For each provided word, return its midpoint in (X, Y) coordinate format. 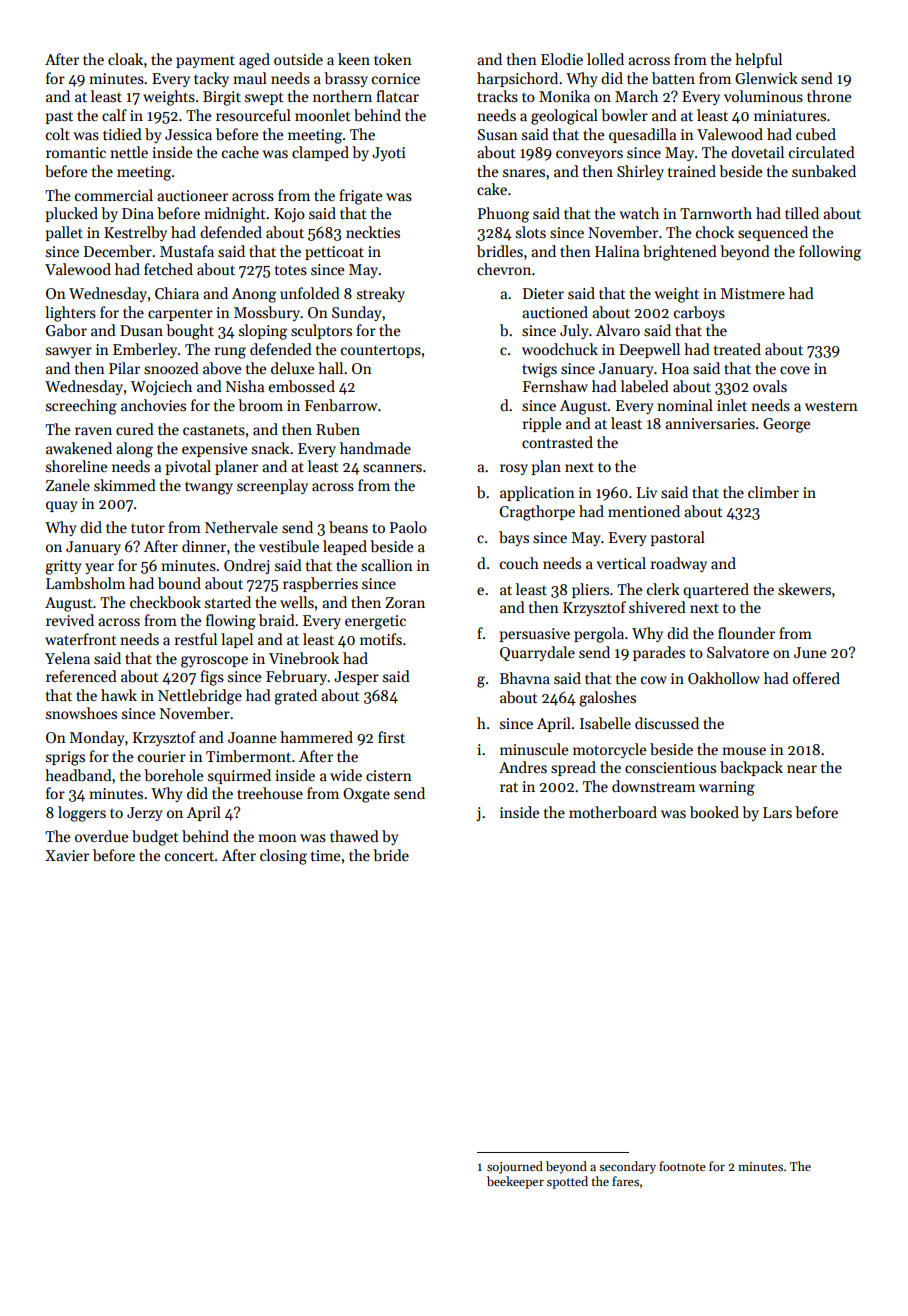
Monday (97, 738)
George (786, 425)
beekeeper (515, 1182)
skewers (804, 589)
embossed (302, 386)
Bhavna (525, 678)
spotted (567, 1182)
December (118, 251)
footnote (682, 1166)
